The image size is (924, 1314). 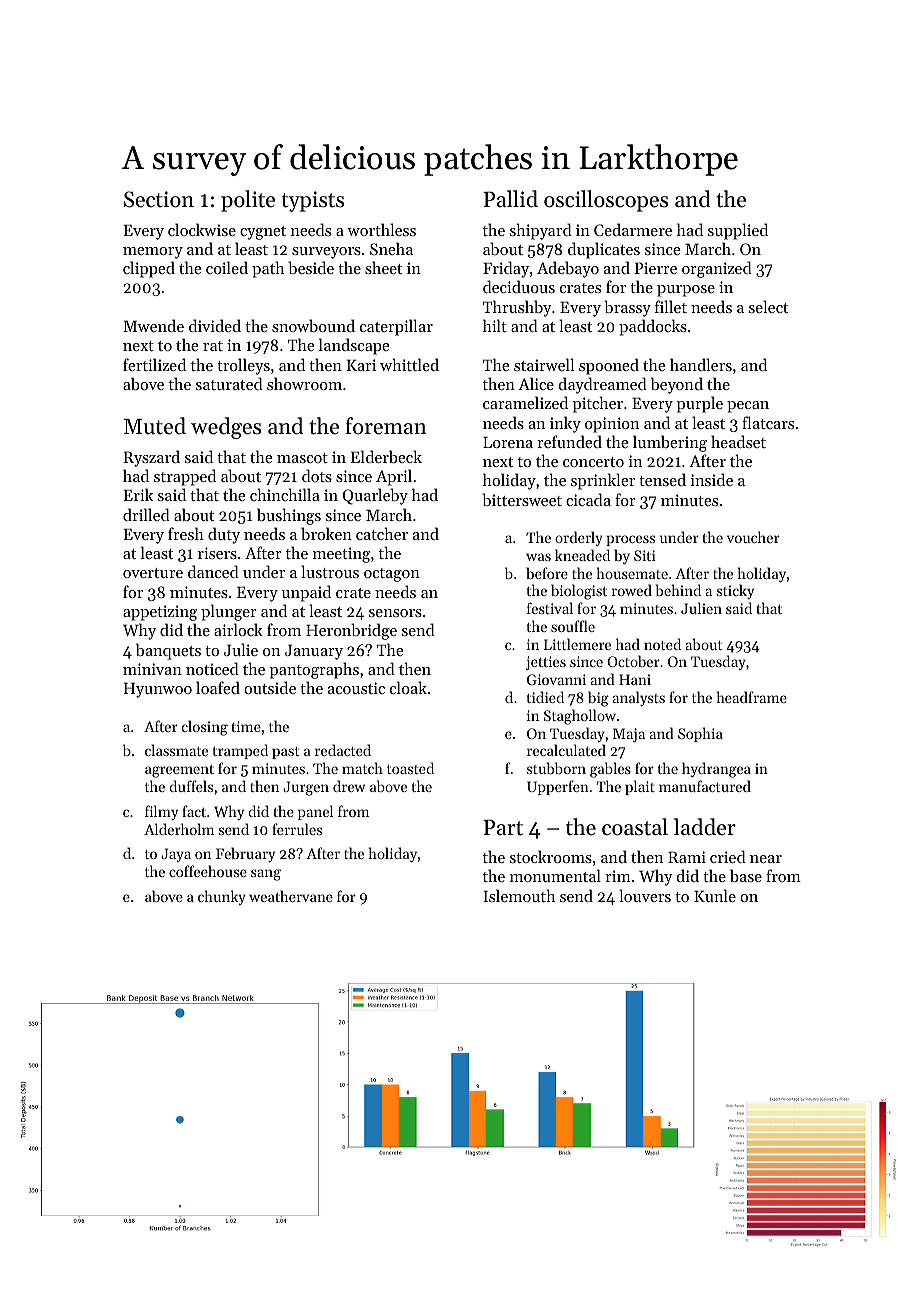 I want to click on coiled, so click(x=227, y=267).
